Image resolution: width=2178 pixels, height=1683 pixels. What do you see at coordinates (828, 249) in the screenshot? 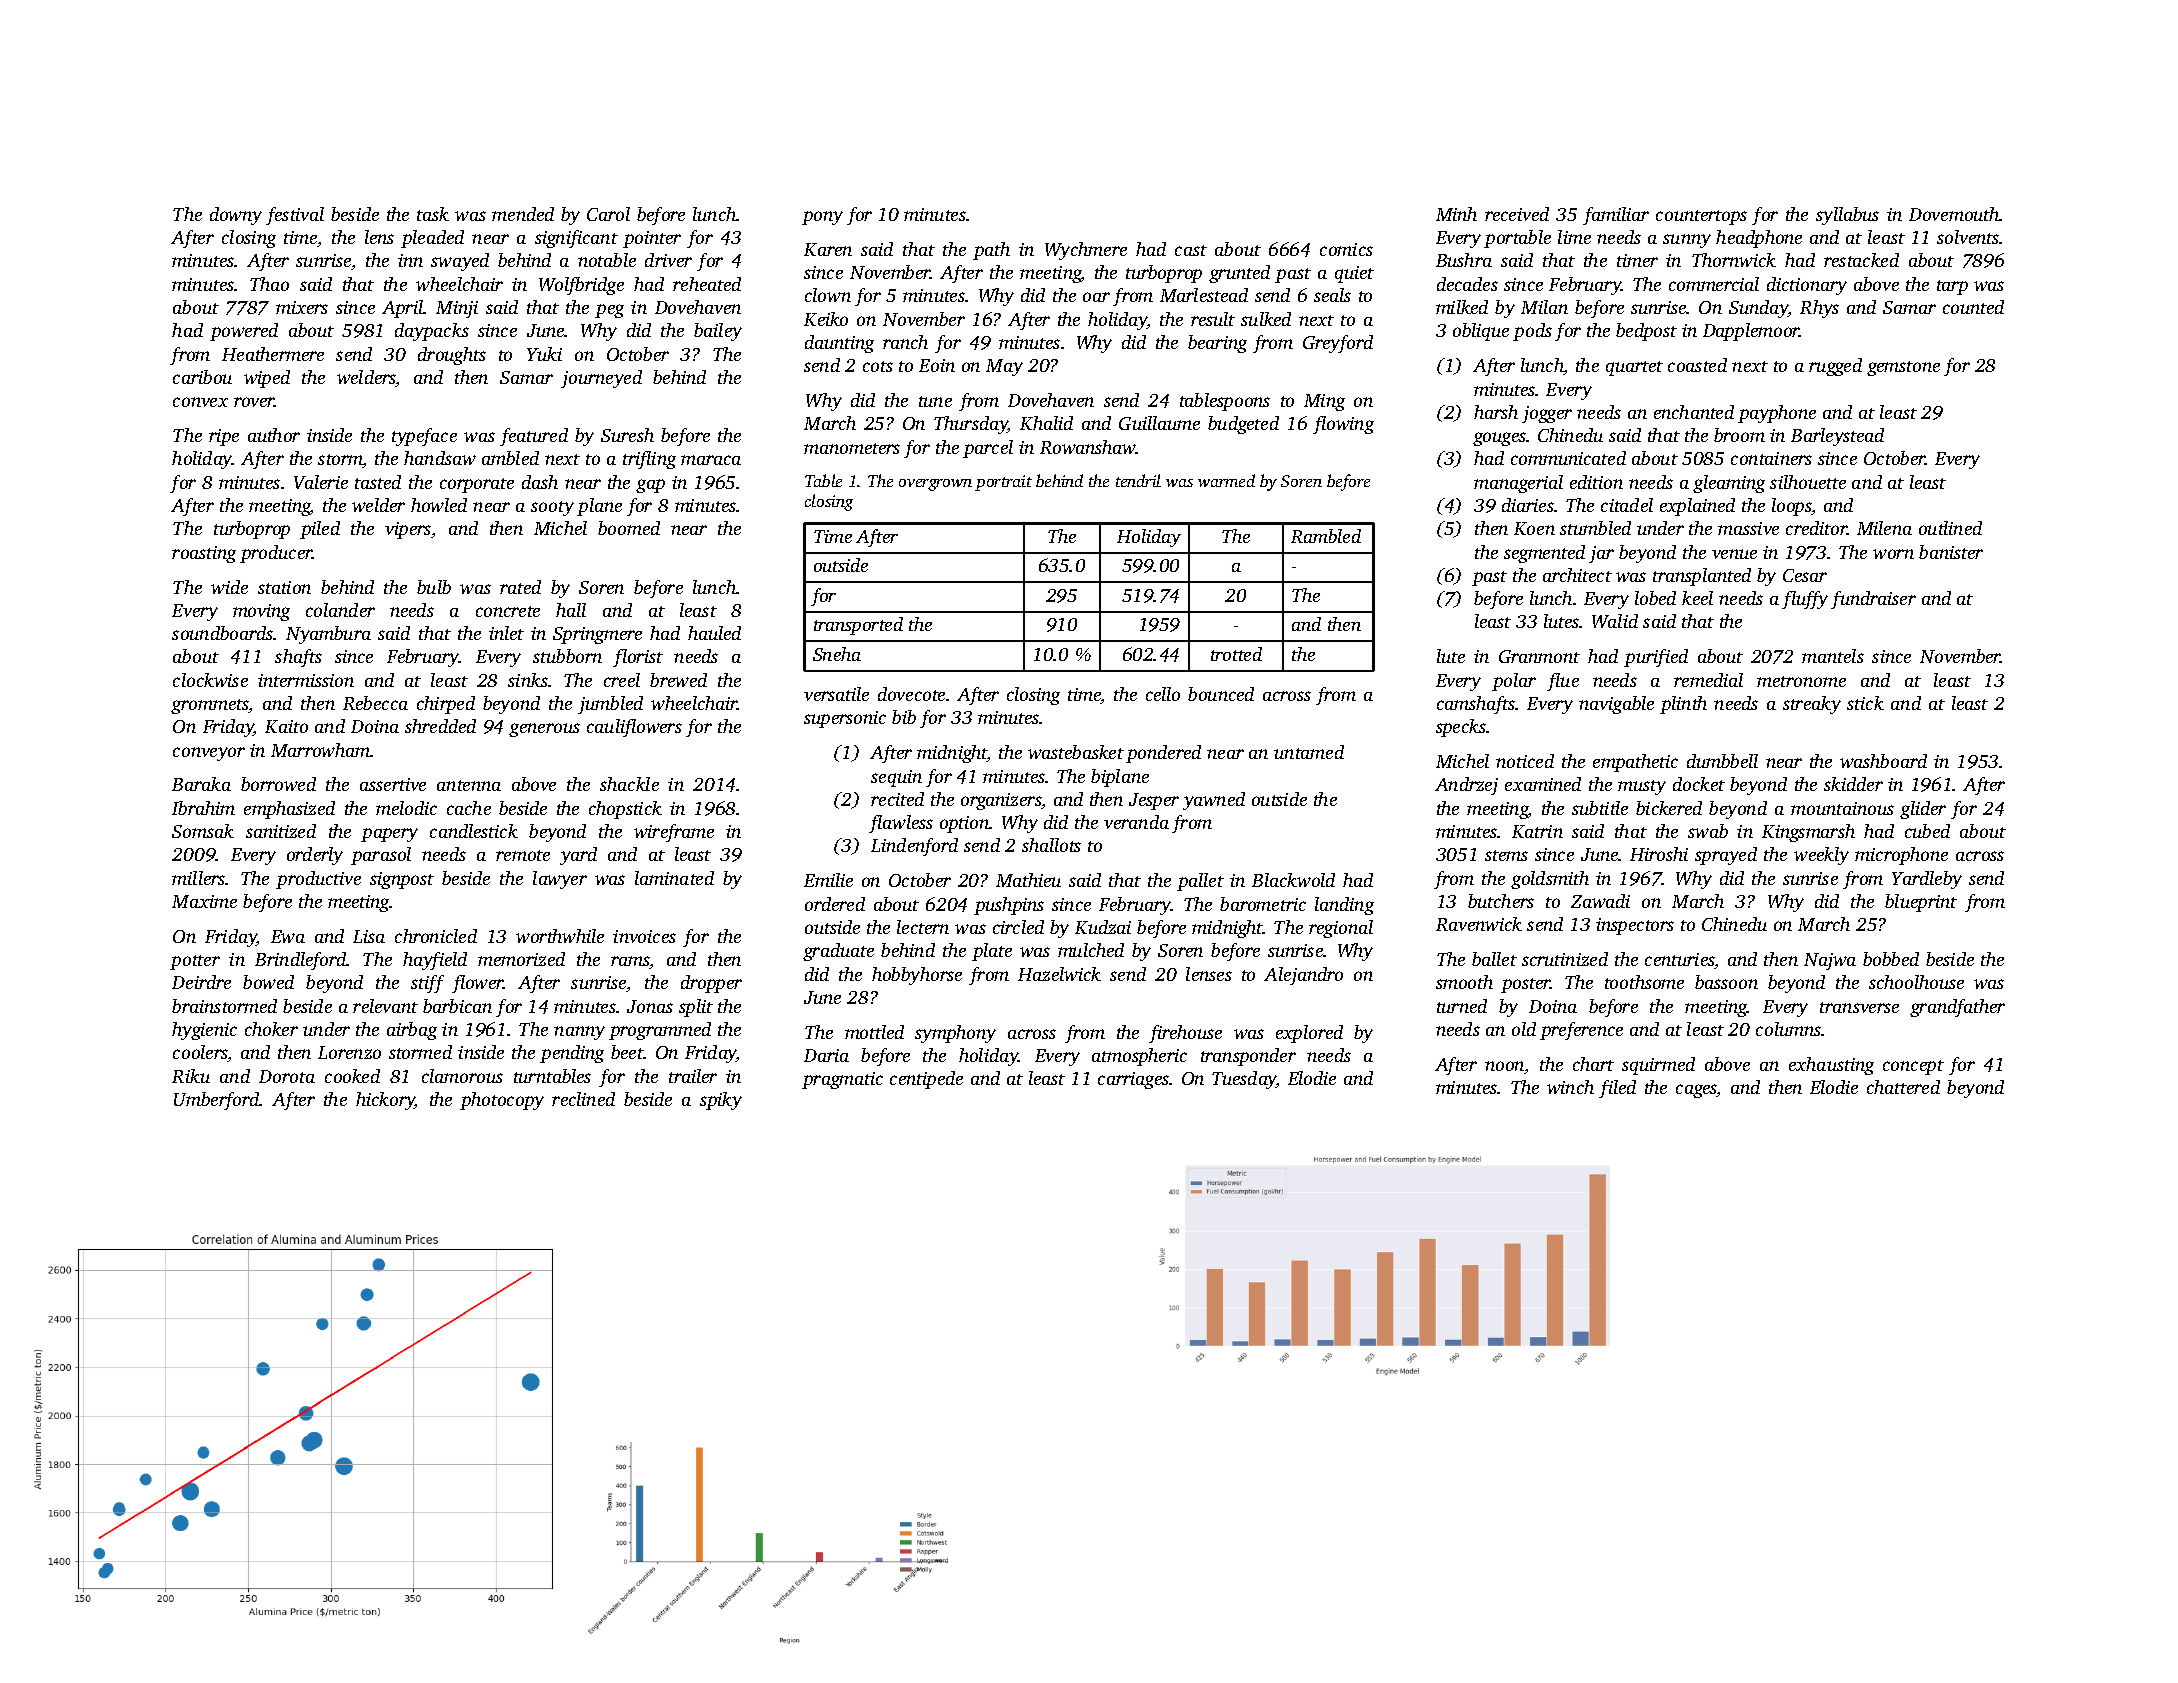
I see `Karen` at bounding box center [828, 249].
